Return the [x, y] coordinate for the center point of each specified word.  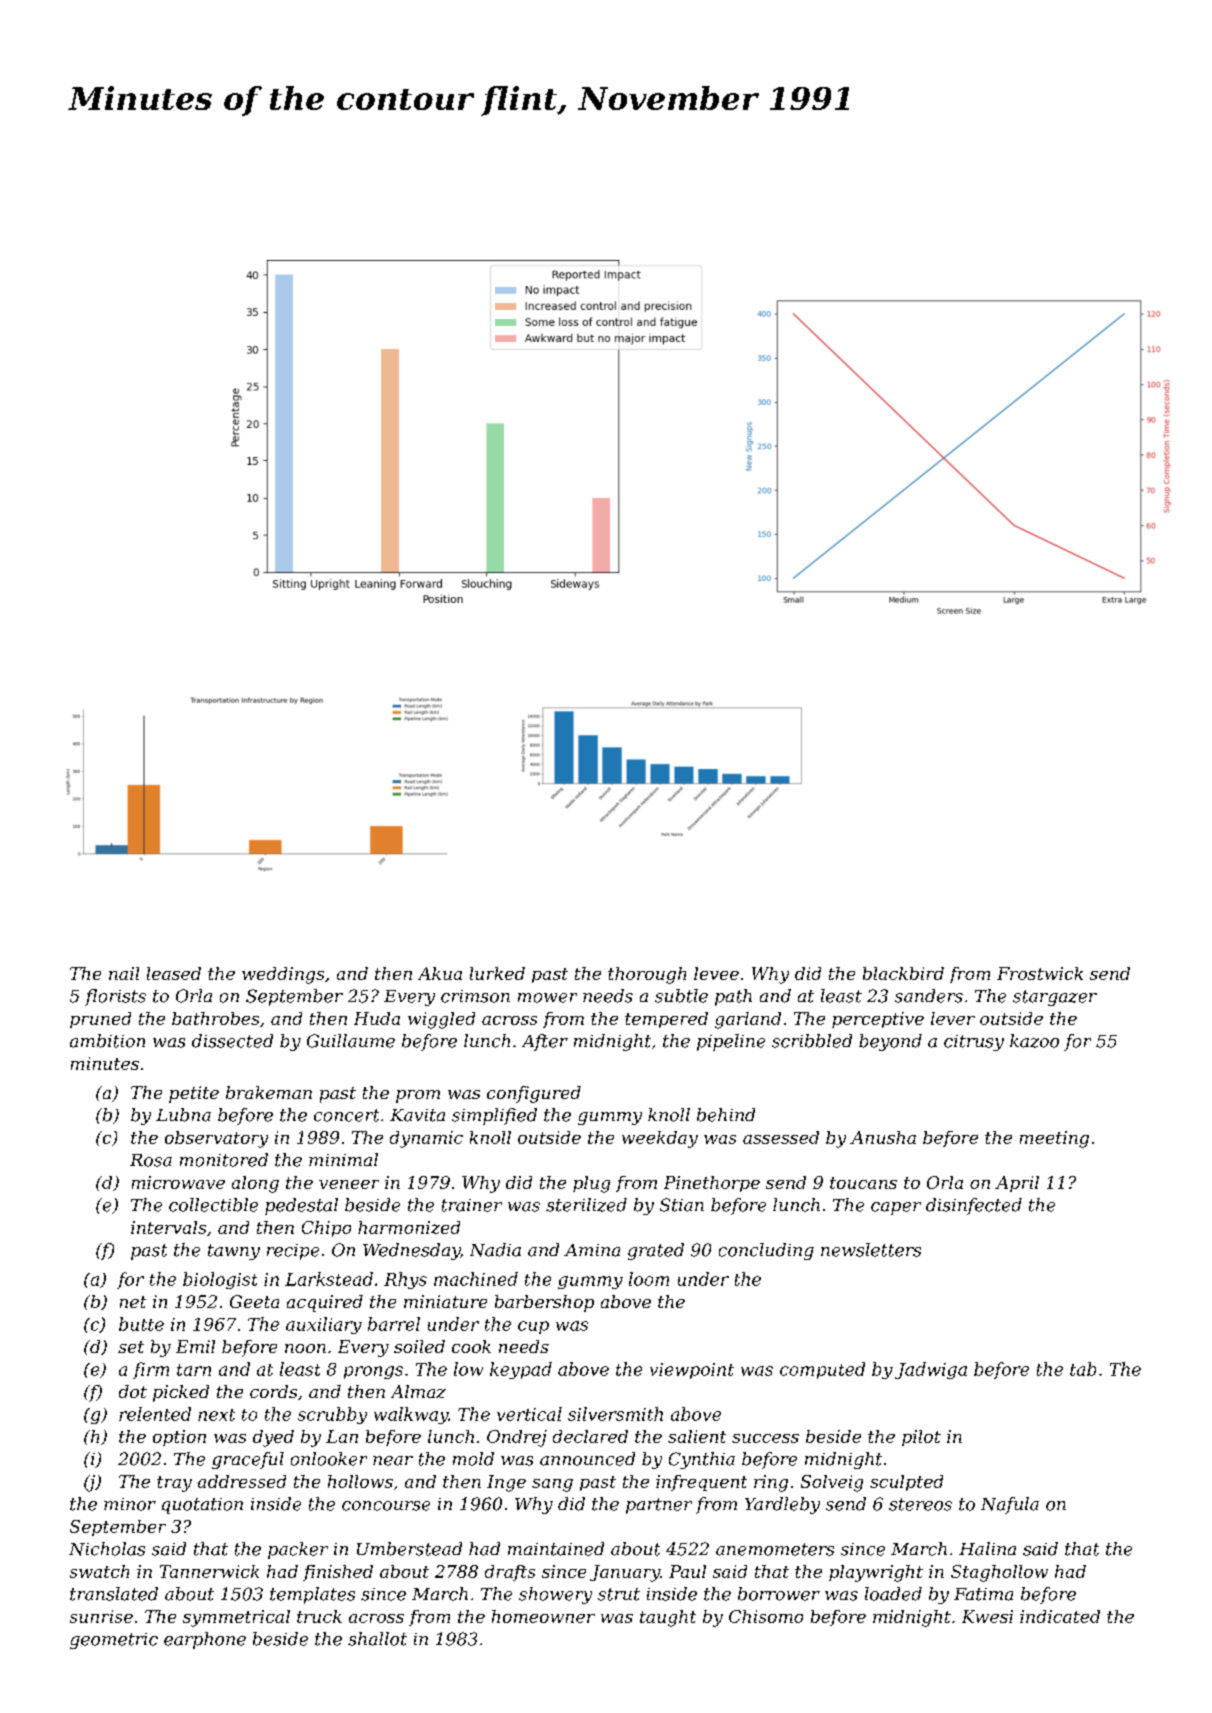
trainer [472, 1205]
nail [124, 973]
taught [668, 1618]
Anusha [883, 1137]
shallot [377, 1639]
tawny [234, 1252]
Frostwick [1040, 973]
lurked [497, 973]
